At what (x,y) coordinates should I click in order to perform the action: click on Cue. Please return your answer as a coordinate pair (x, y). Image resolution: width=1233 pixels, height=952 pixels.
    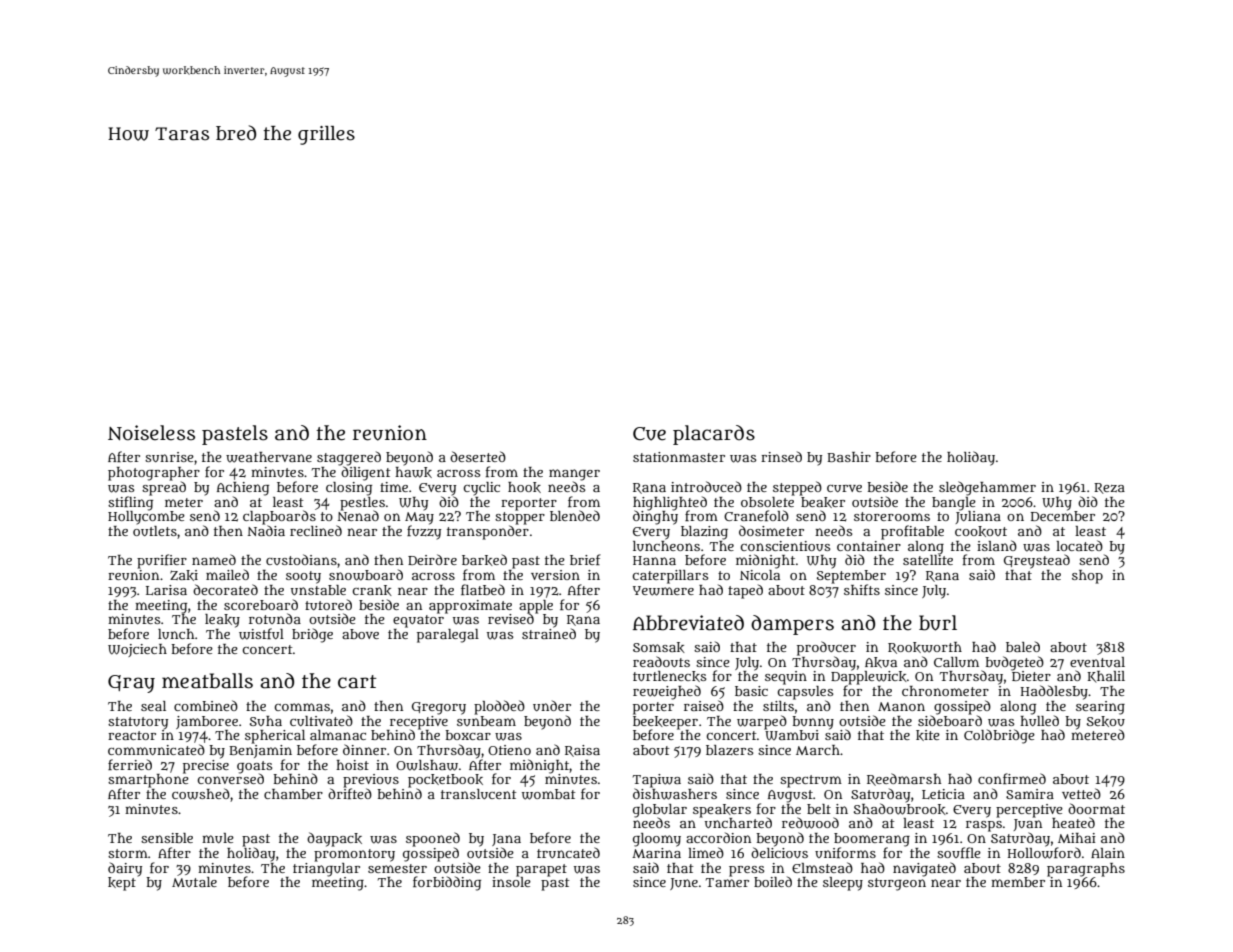
    Looking at the image, I should click on (649, 434).
